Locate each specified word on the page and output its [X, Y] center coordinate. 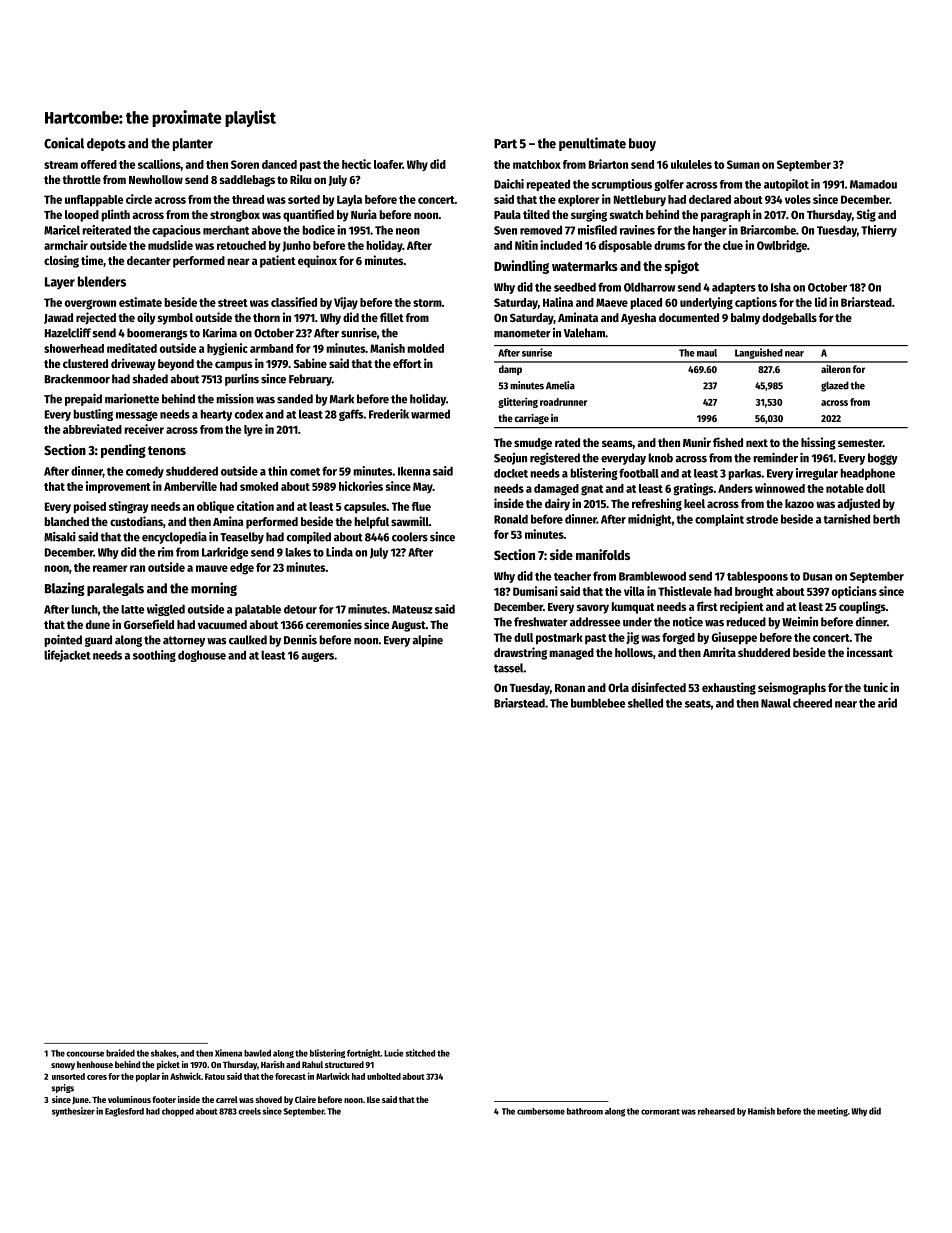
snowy [63, 1066]
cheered [812, 703]
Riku [301, 179]
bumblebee [598, 703]
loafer [388, 164]
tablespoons [757, 577]
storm [427, 303]
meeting [832, 1112]
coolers [410, 537]
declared [710, 199]
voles [798, 199]
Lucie [394, 1053]
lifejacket [67, 656]
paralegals [115, 589]
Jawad [58, 318]
